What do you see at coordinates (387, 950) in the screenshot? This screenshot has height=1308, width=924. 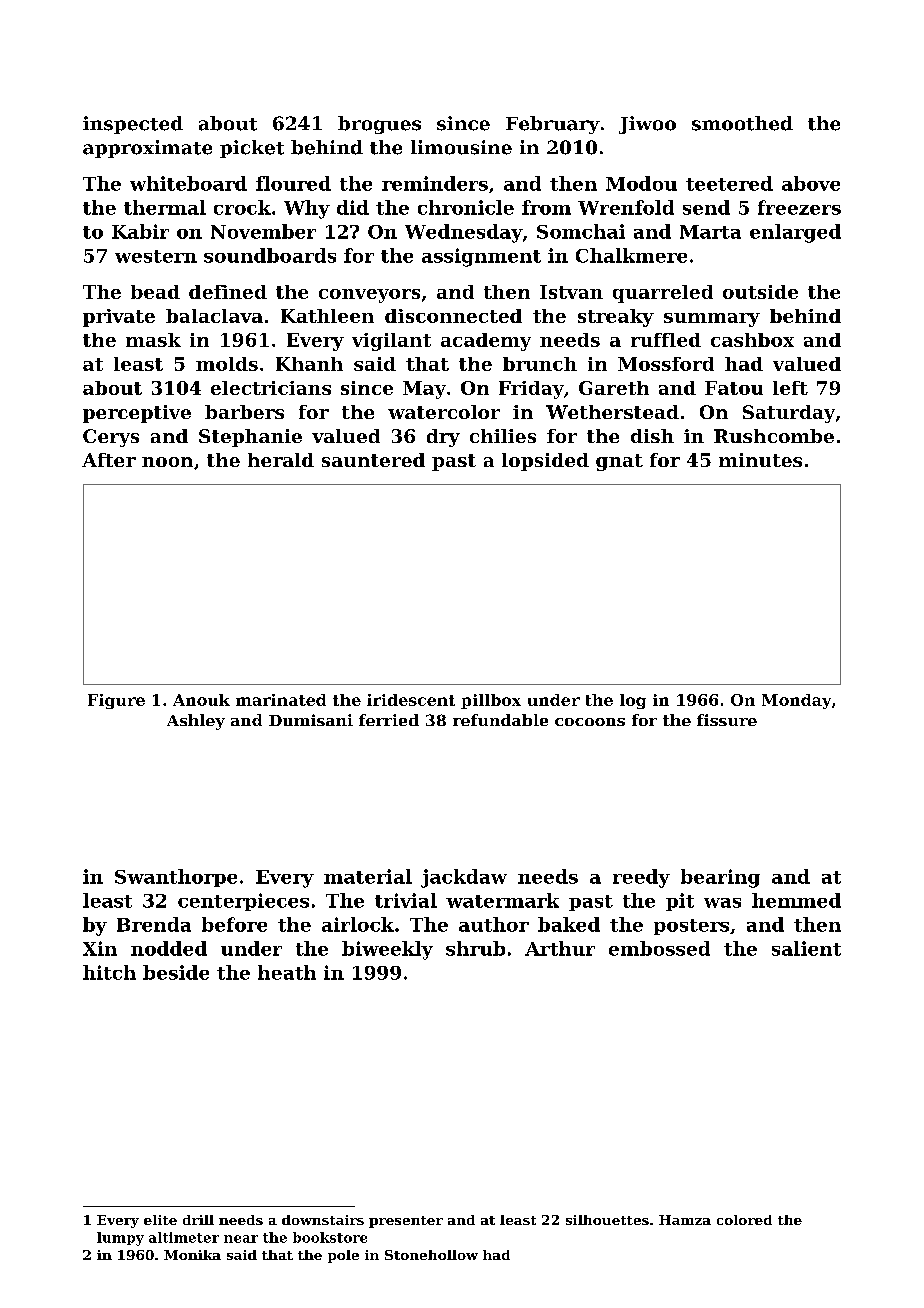 I see `biweekly` at bounding box center [387, 950].
